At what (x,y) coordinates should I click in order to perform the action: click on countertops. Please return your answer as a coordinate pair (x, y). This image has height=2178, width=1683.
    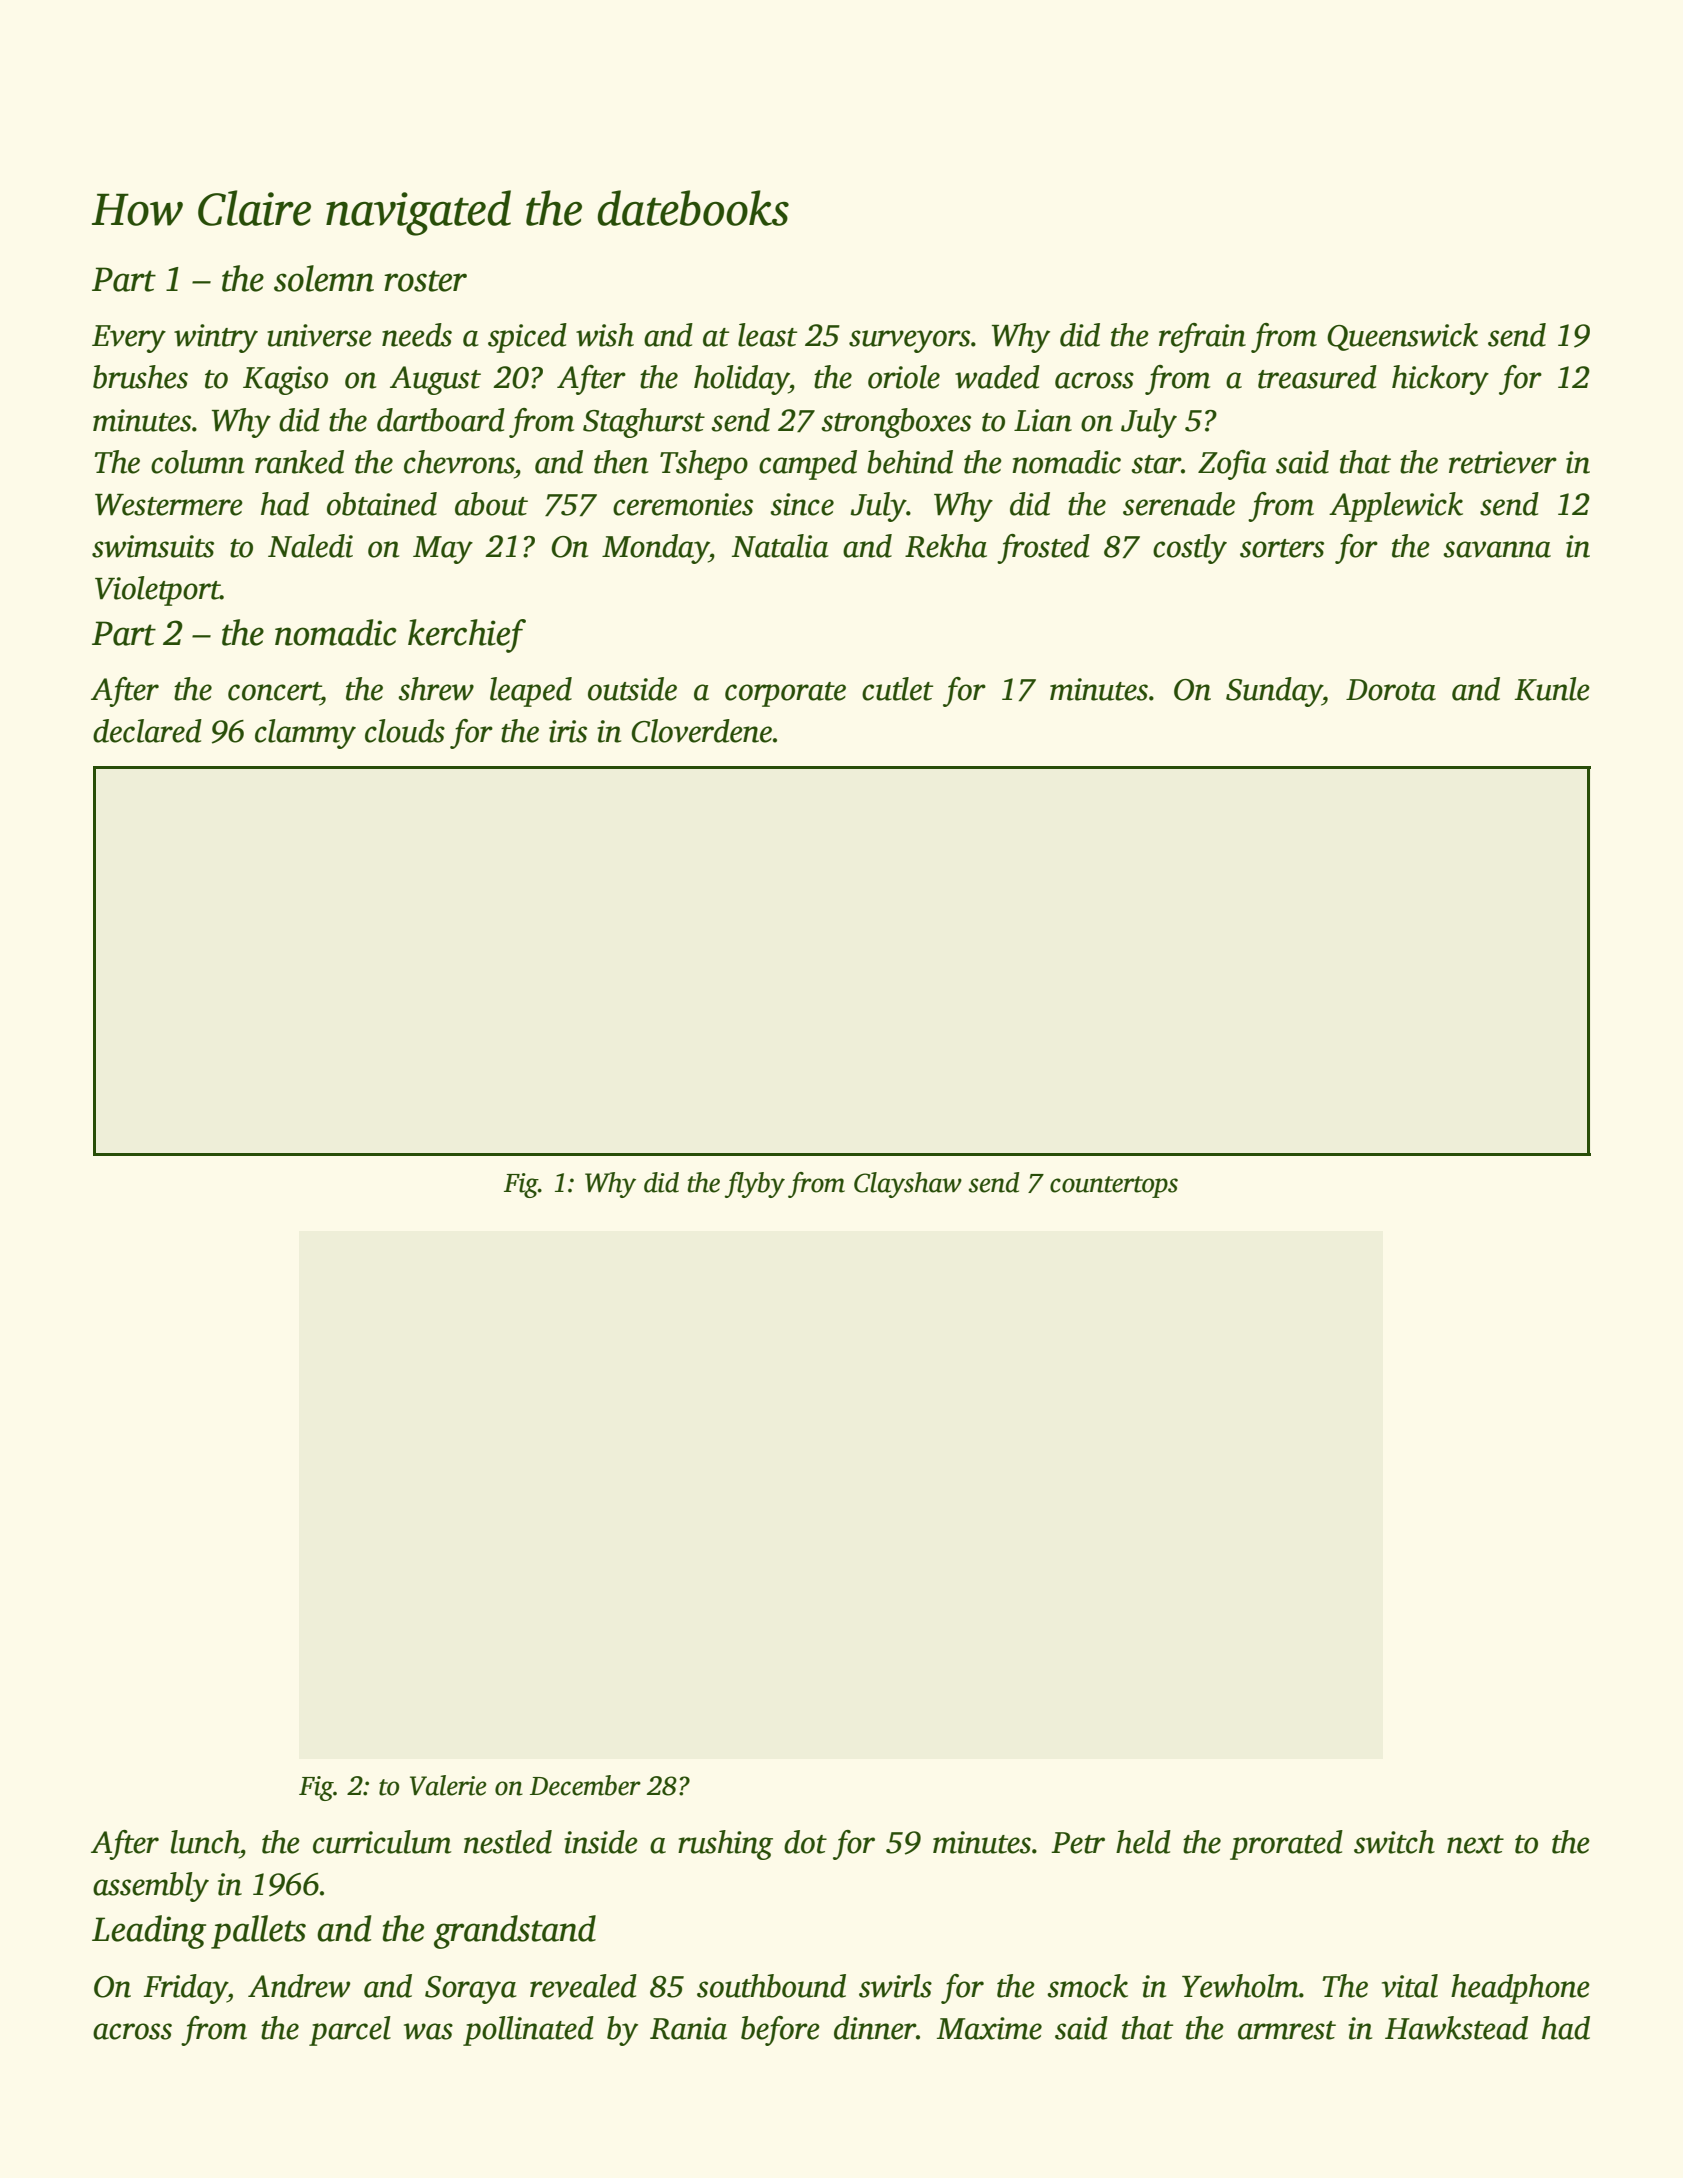
    Looking at the image, I should click on (1114, 1187).
